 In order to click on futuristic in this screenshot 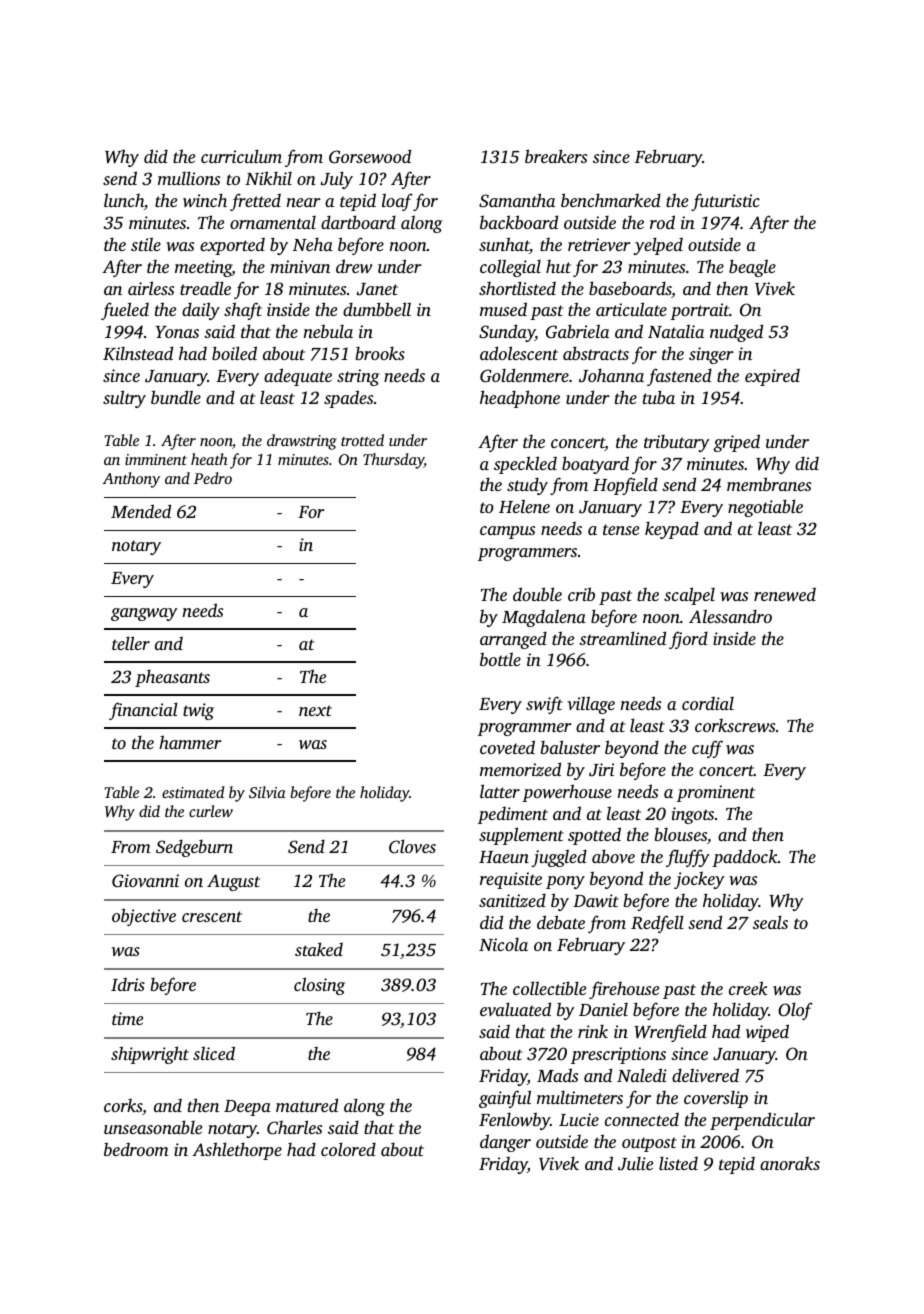, I will do `click(725, 202)`.
